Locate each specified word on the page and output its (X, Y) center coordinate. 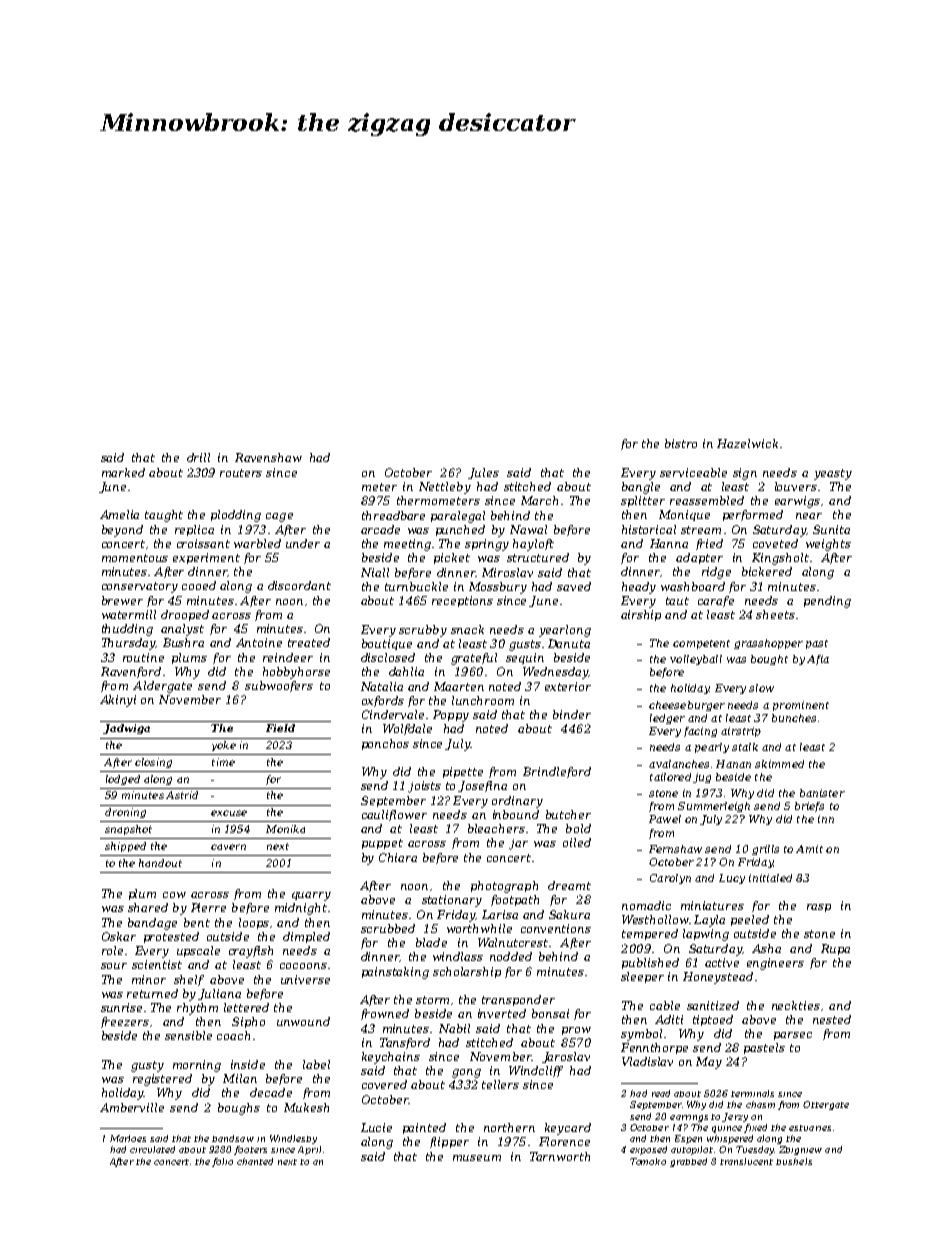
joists (424, 787)
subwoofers (279, 686)
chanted (255, 1161)
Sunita (831, 529)
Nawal (528, 529)
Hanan (733, 764)
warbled (257, 543)
